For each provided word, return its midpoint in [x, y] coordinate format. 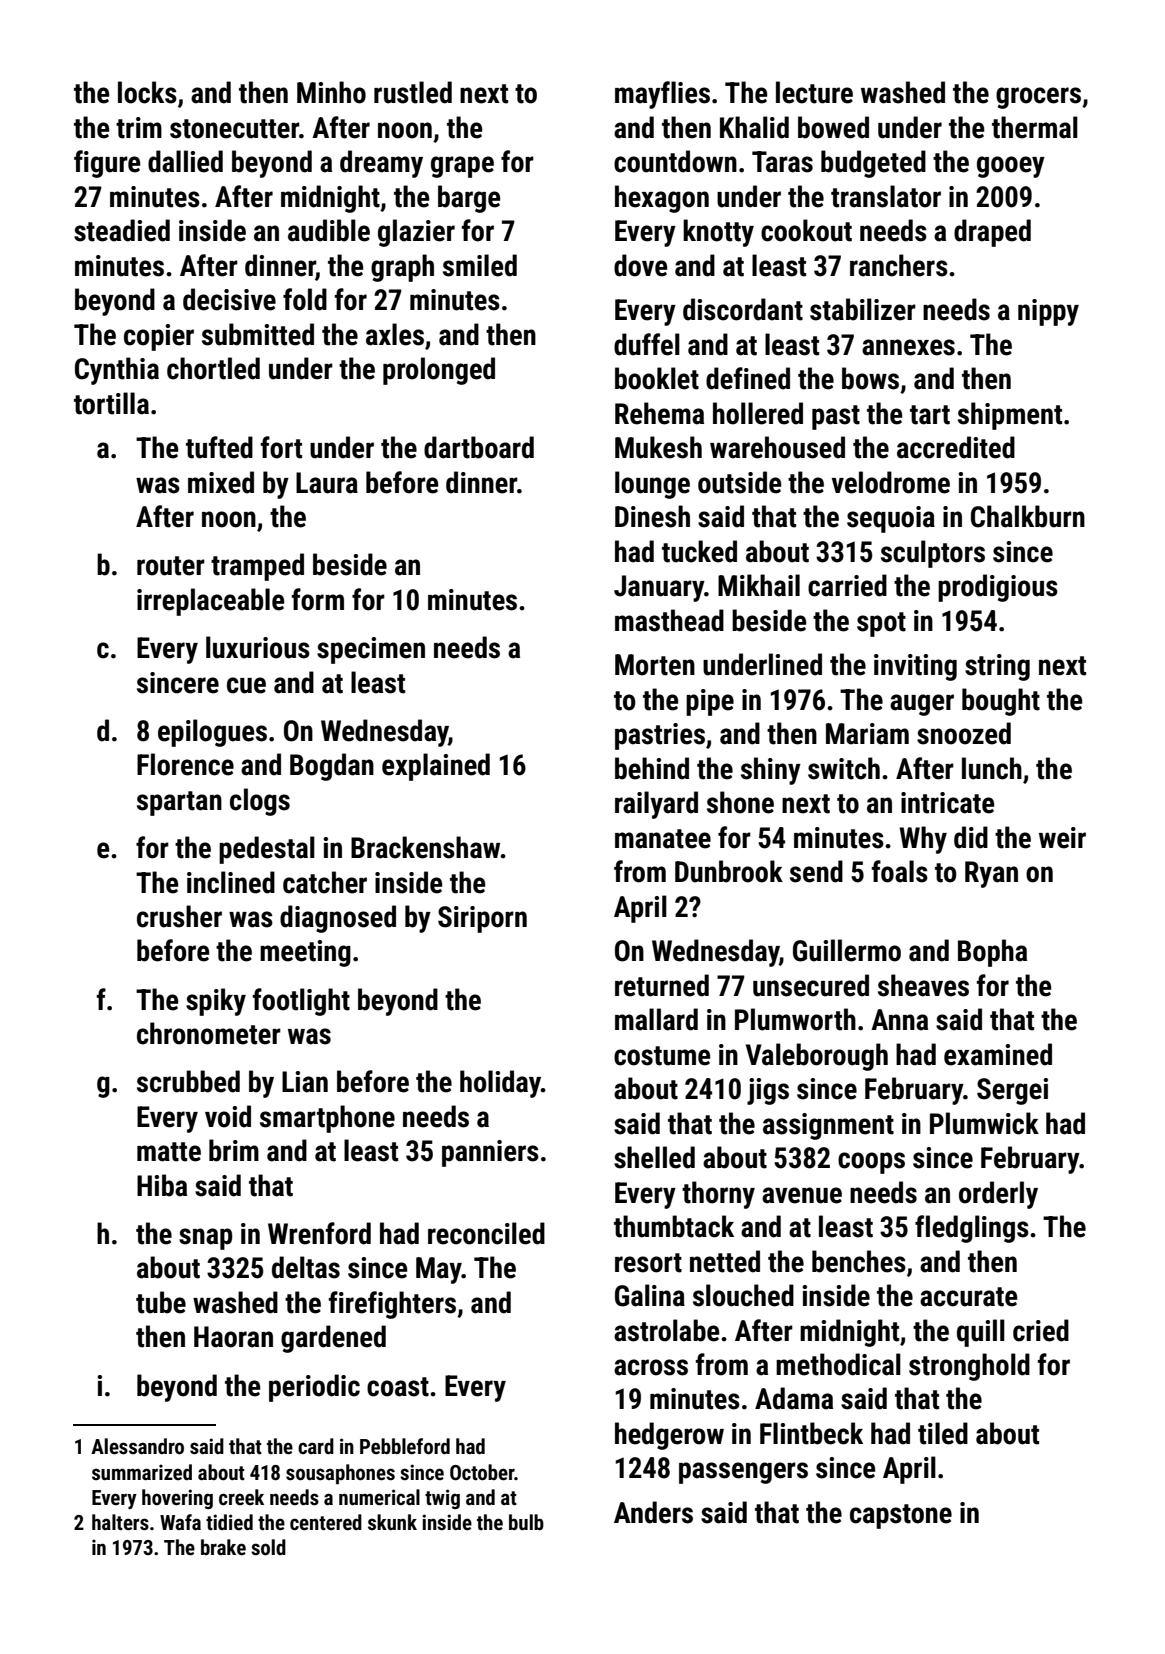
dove [640, 265]
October [482, 1472]
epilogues [212, 733]
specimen [371, 650]
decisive [229, 299]
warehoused [777, 447]
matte [169, 1152]
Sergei [1012, 1091]
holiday [500, 1084]
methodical [838, 1364]
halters [120, 1522]
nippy [1048, 312]
